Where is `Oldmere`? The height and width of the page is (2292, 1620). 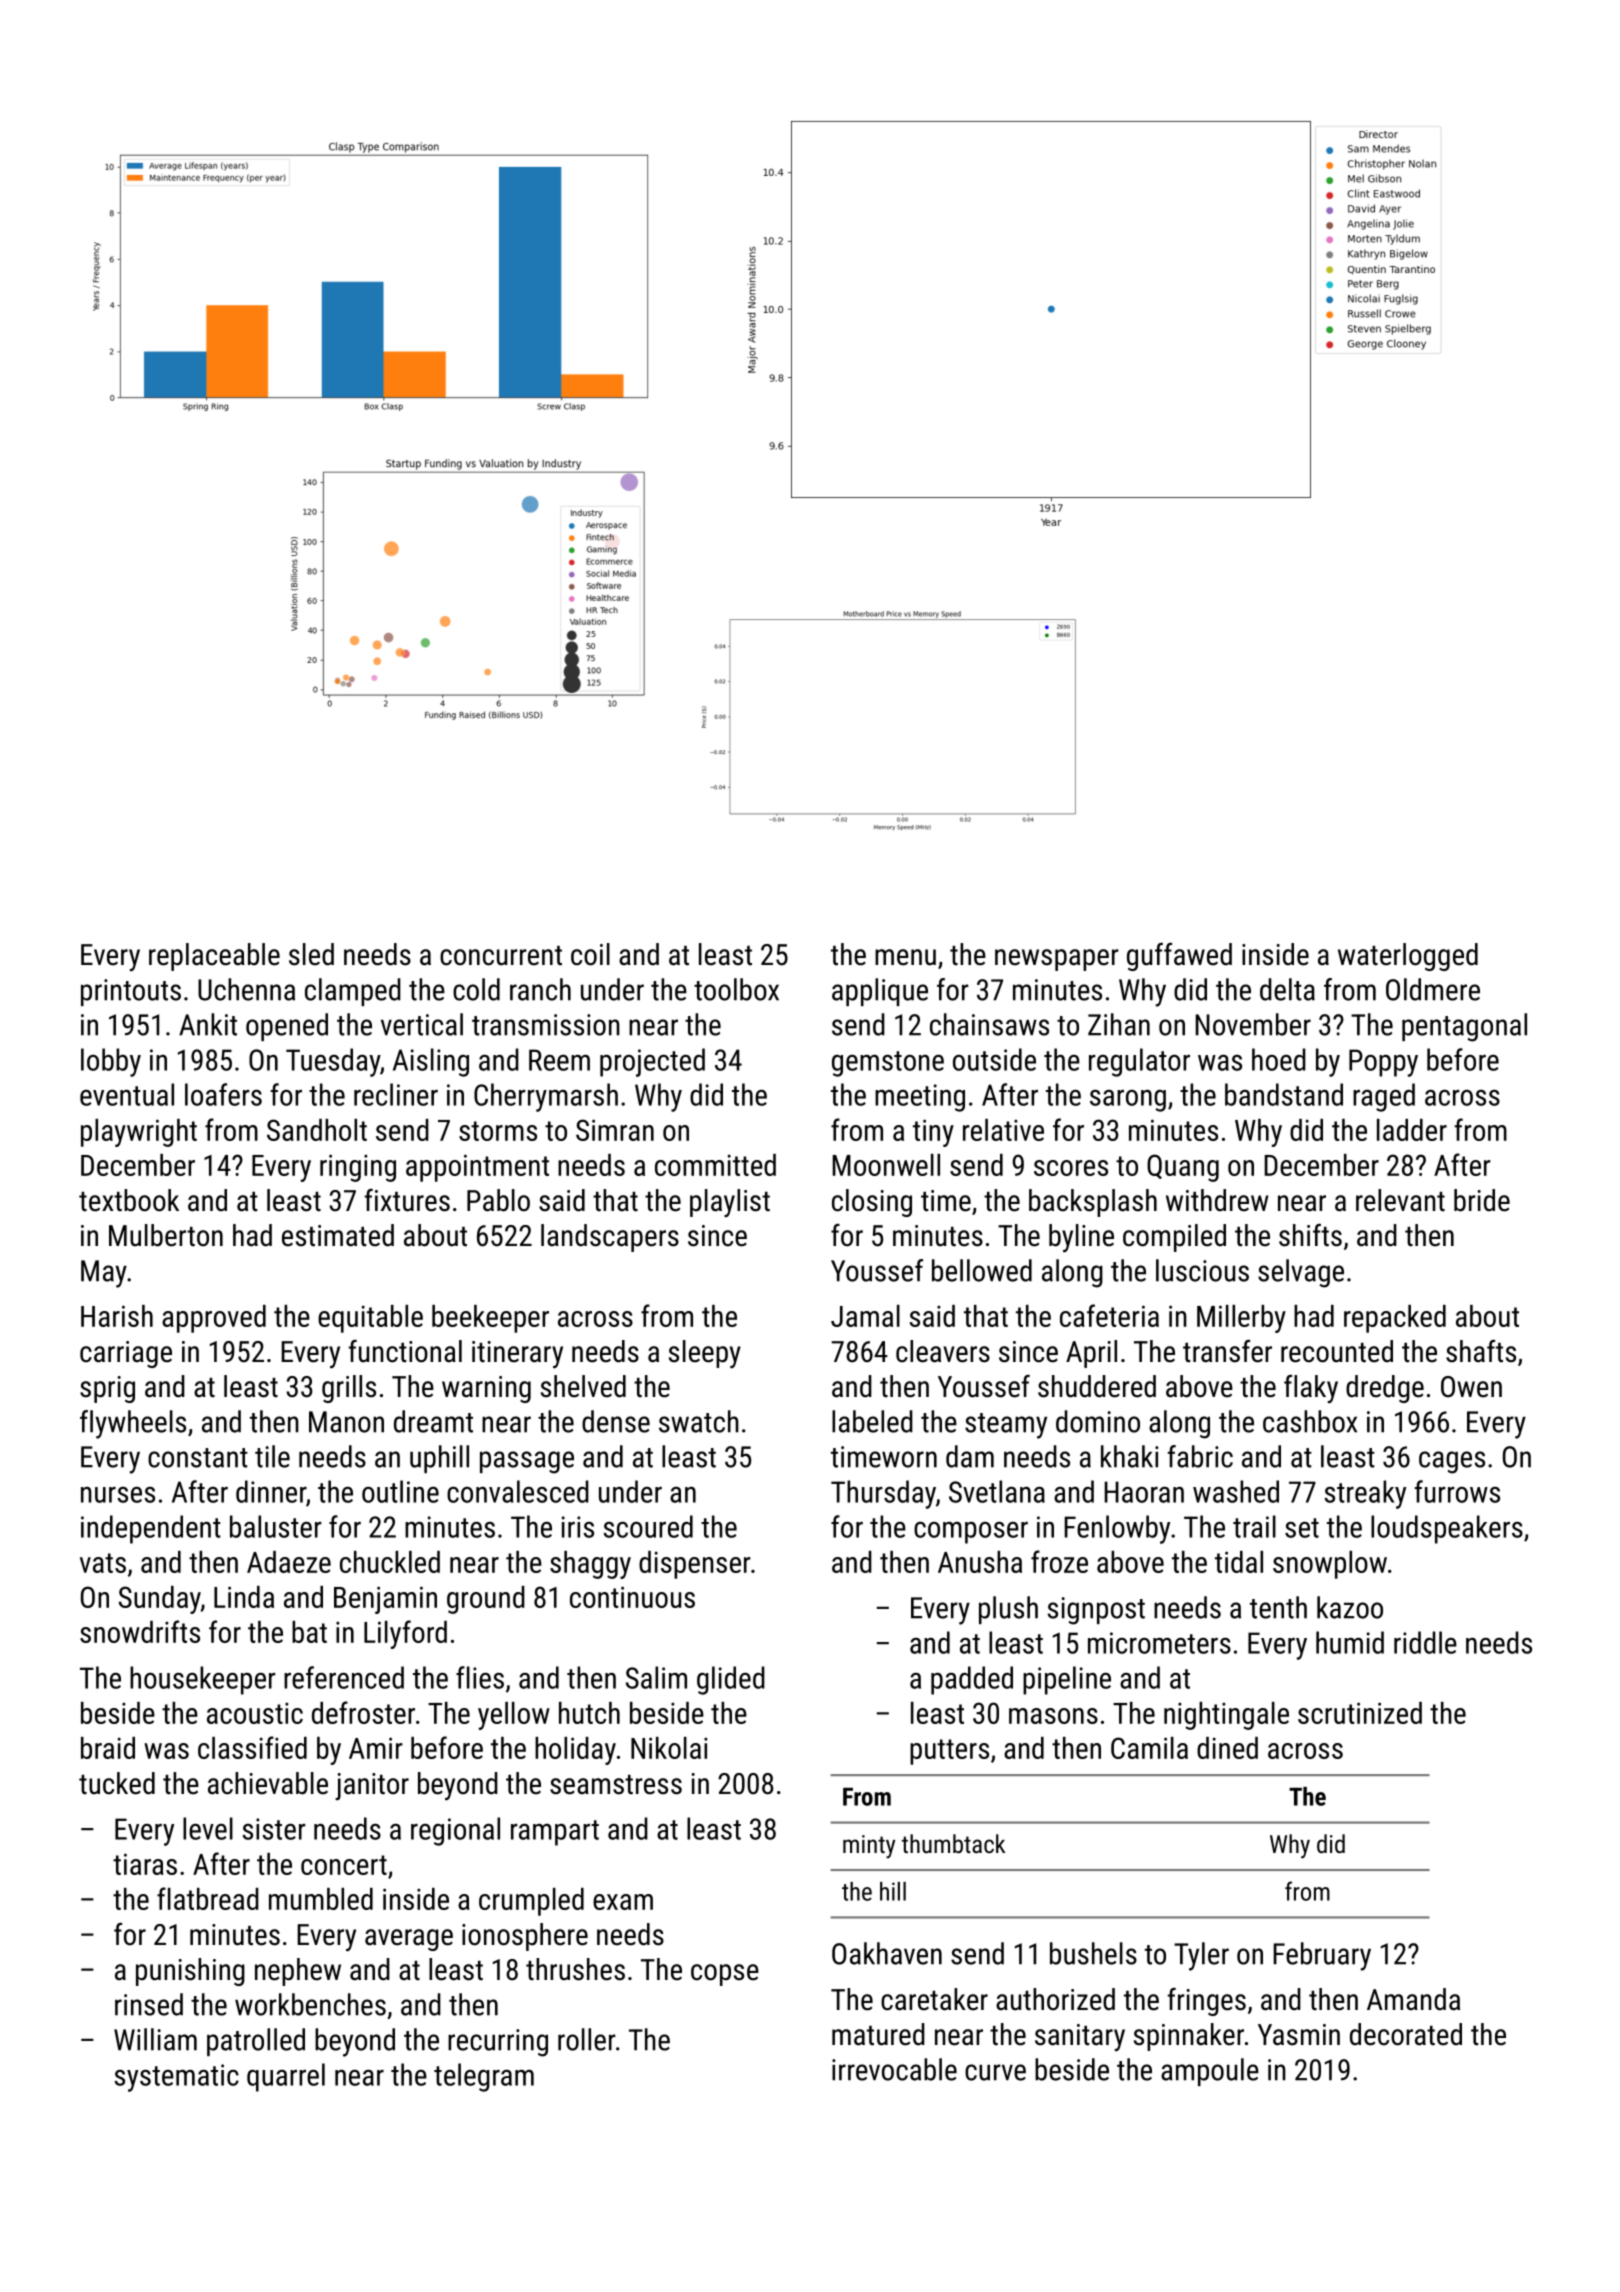 Oldmere is located at coordinates (1433, 989).
